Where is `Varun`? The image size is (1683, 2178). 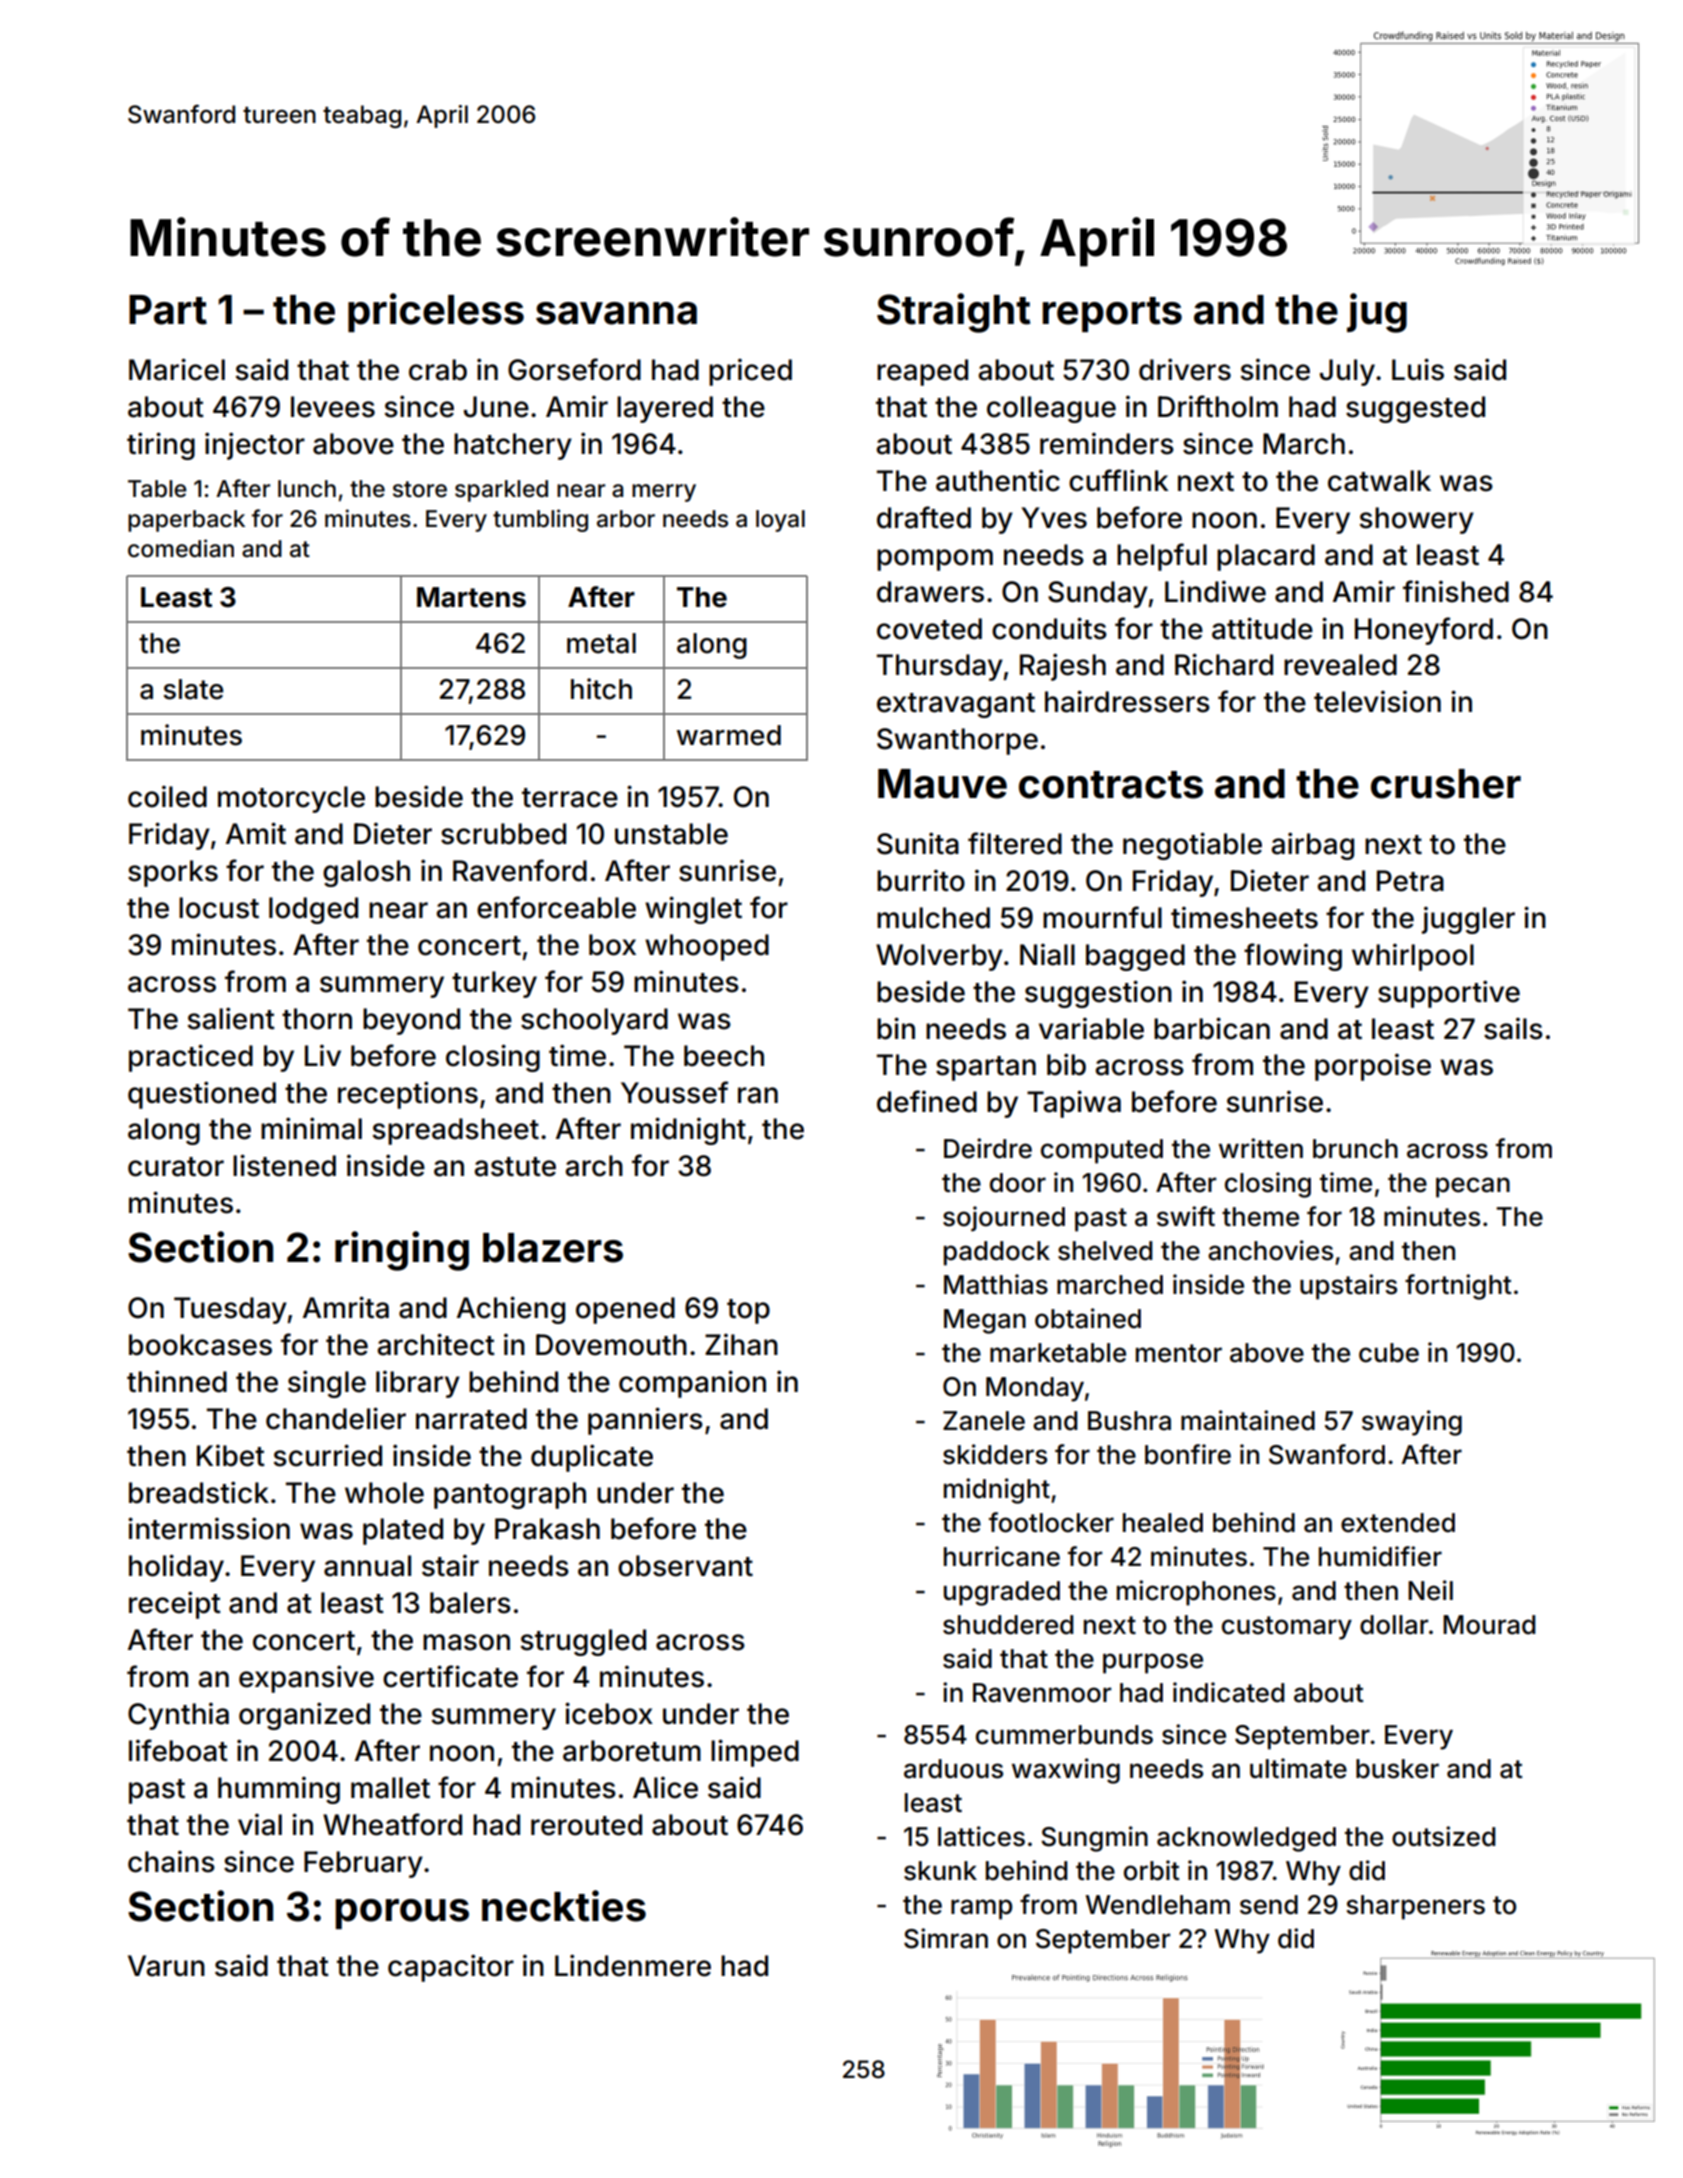 Varun is located at coordinates (166, 1966).
